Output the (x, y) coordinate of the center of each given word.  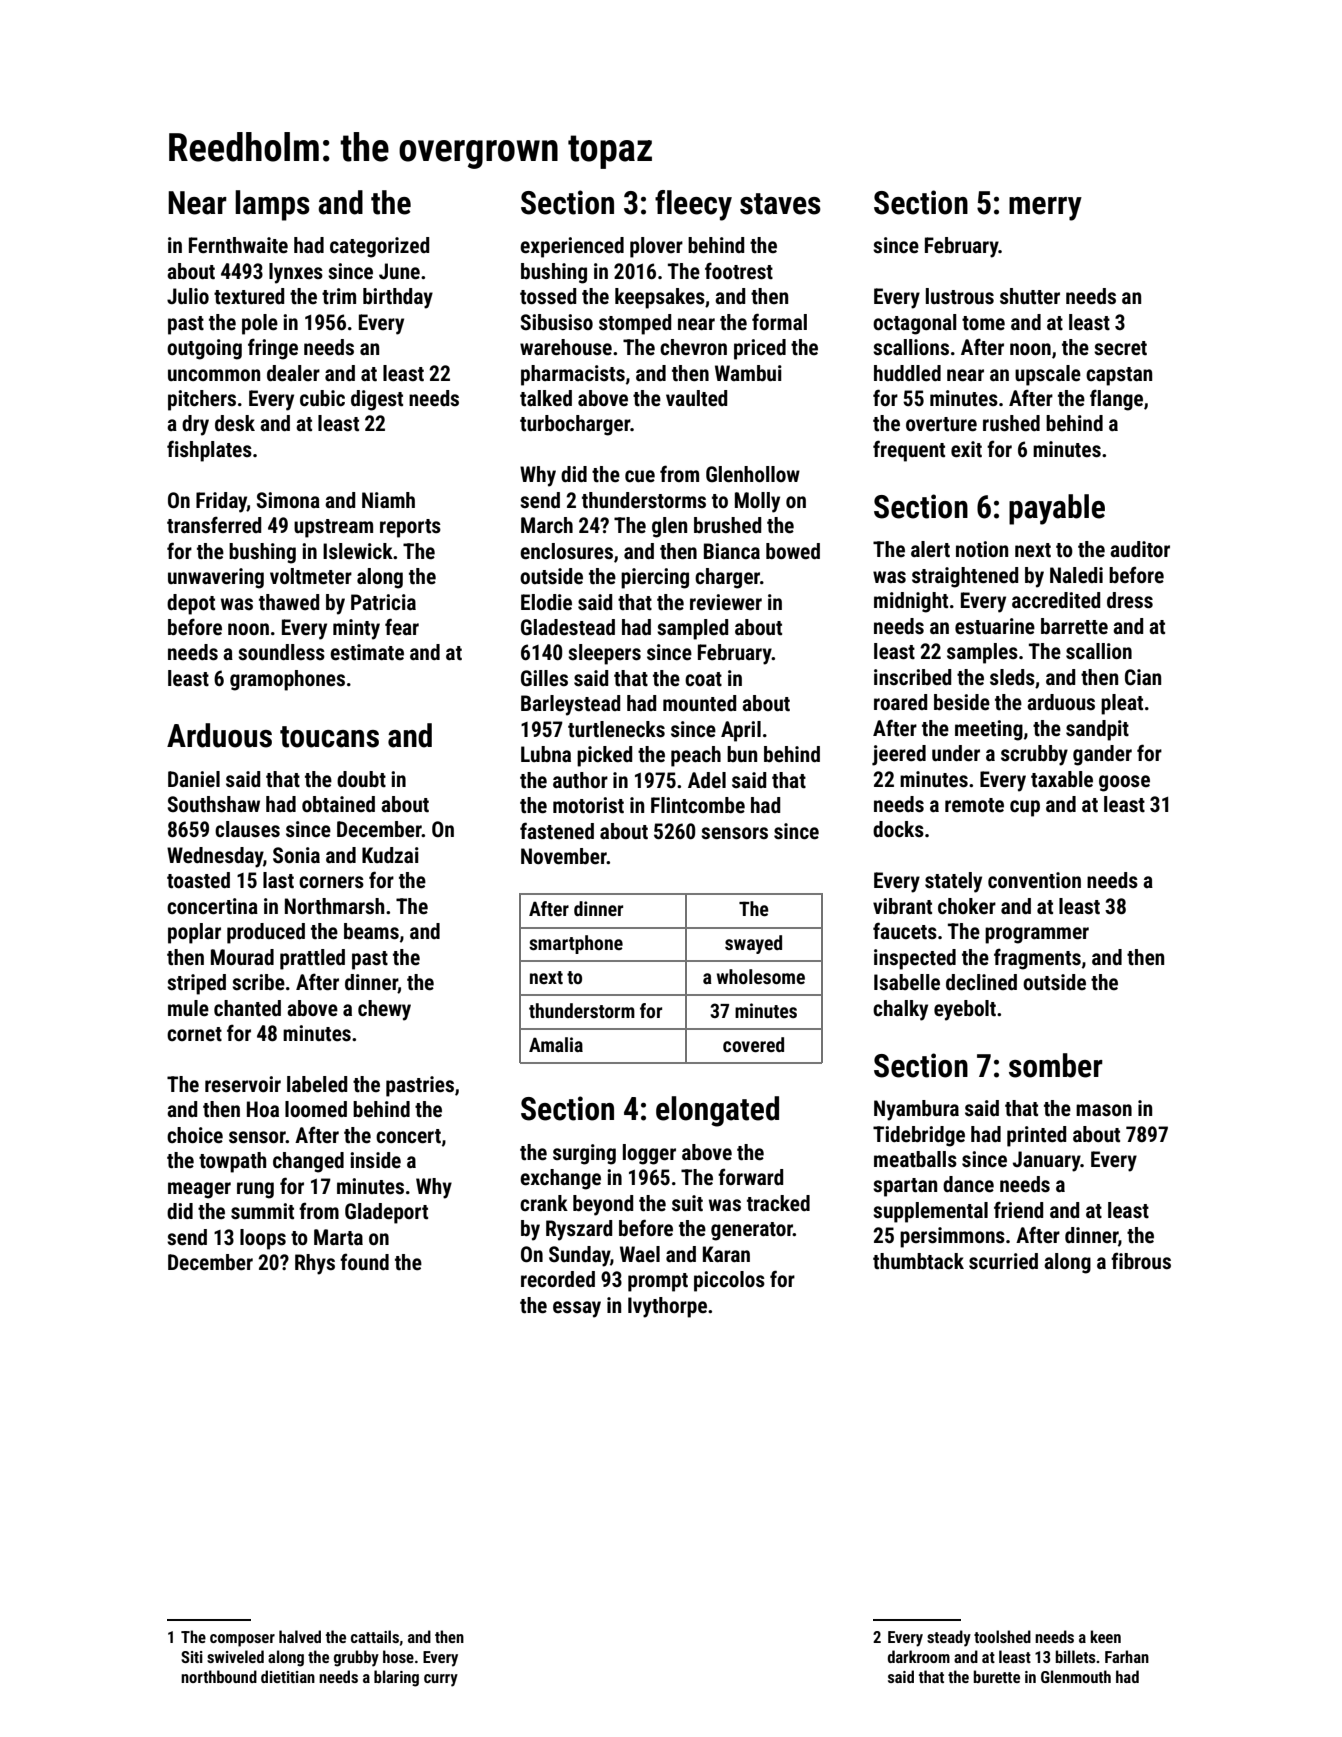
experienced (572, 247)
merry (1045, 209)
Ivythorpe (667, 1307)
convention (1034, 880)
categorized (379, 247)
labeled (317, 1084)
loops (263, 1239)
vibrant (902, 906)
